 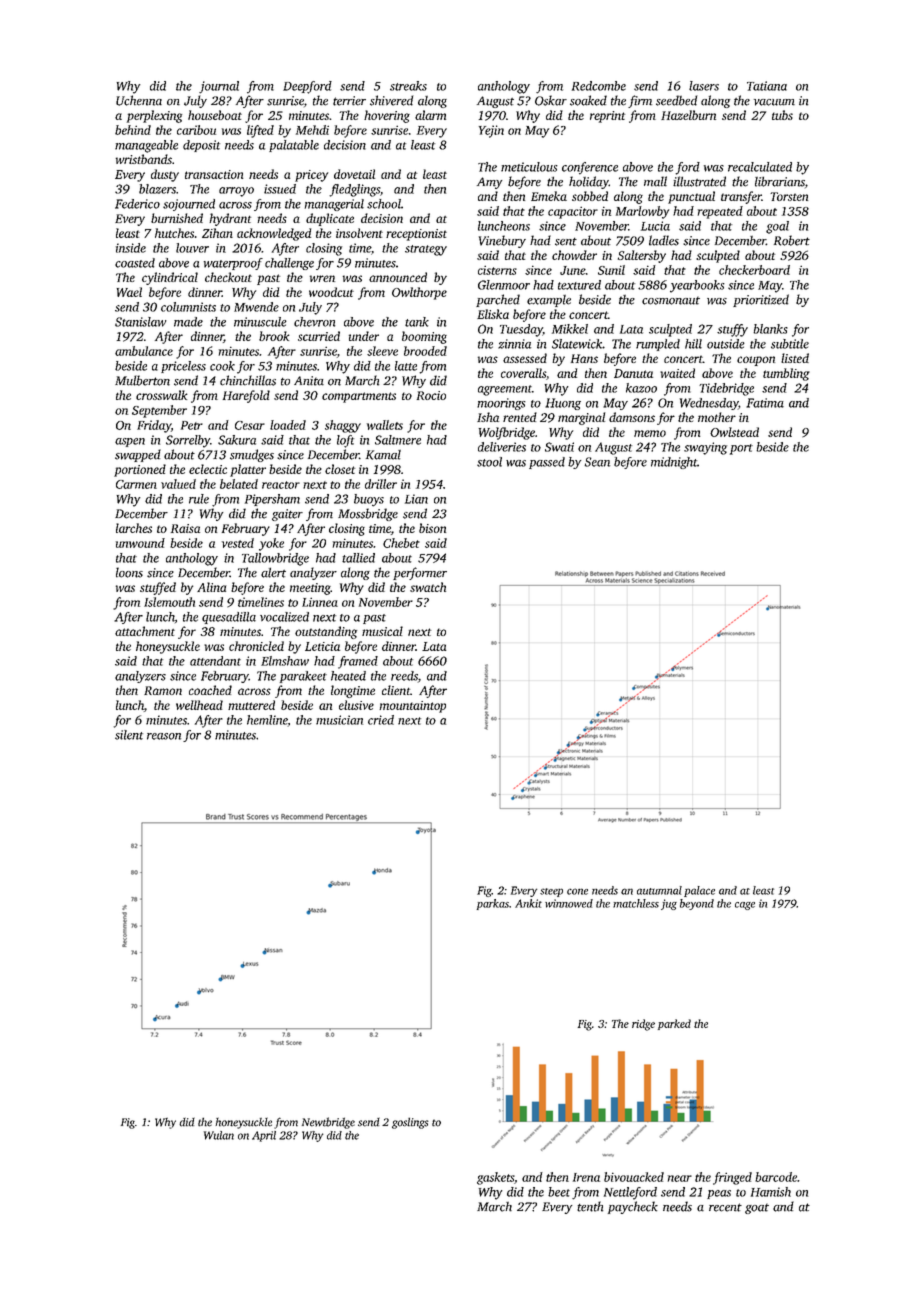 What do you see at coordinates (725, 1207) in the screenshot?
I see `recent` at bounding box center [725, 1207].
